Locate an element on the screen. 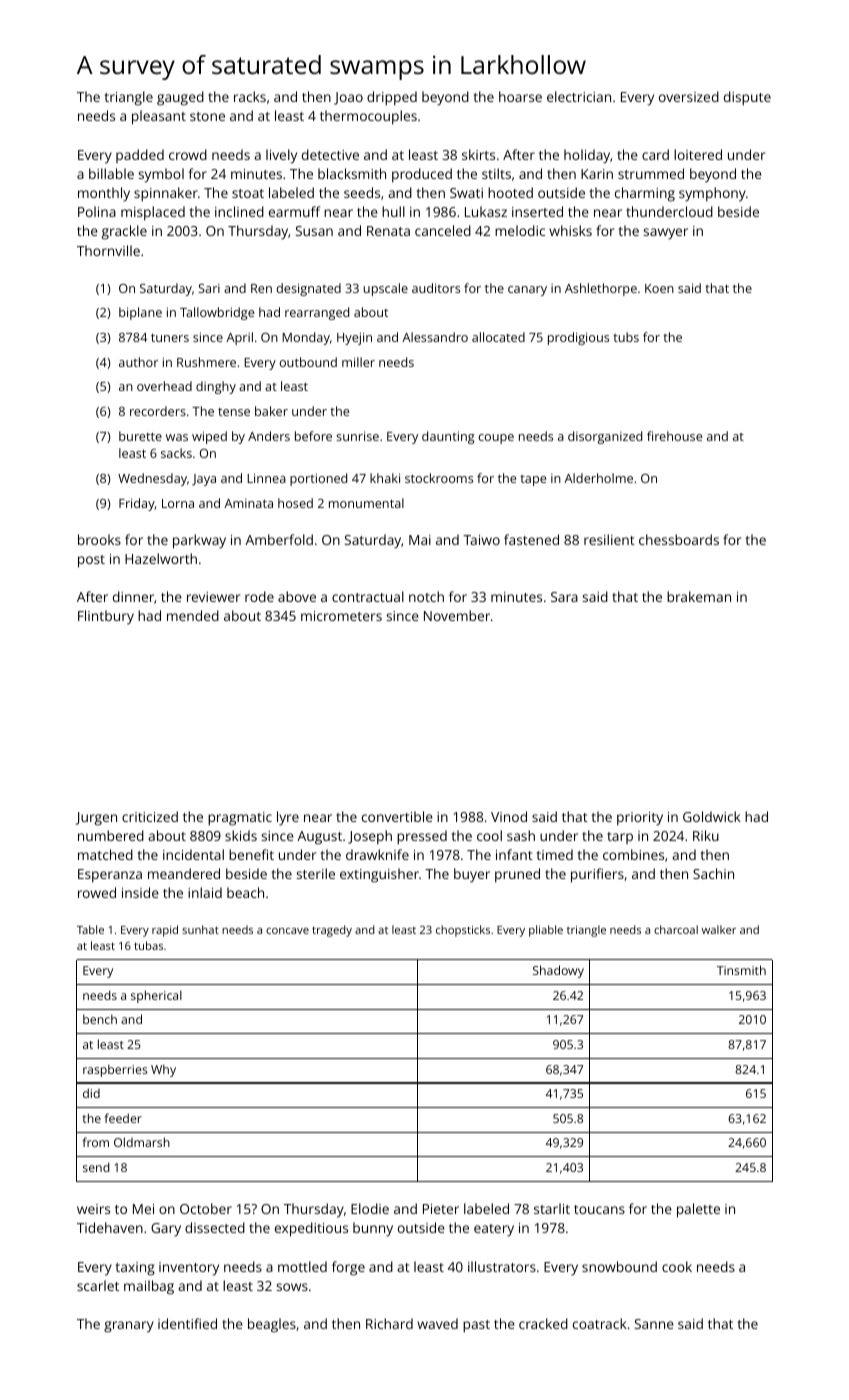  priority is located at coordinates (640, 819).
